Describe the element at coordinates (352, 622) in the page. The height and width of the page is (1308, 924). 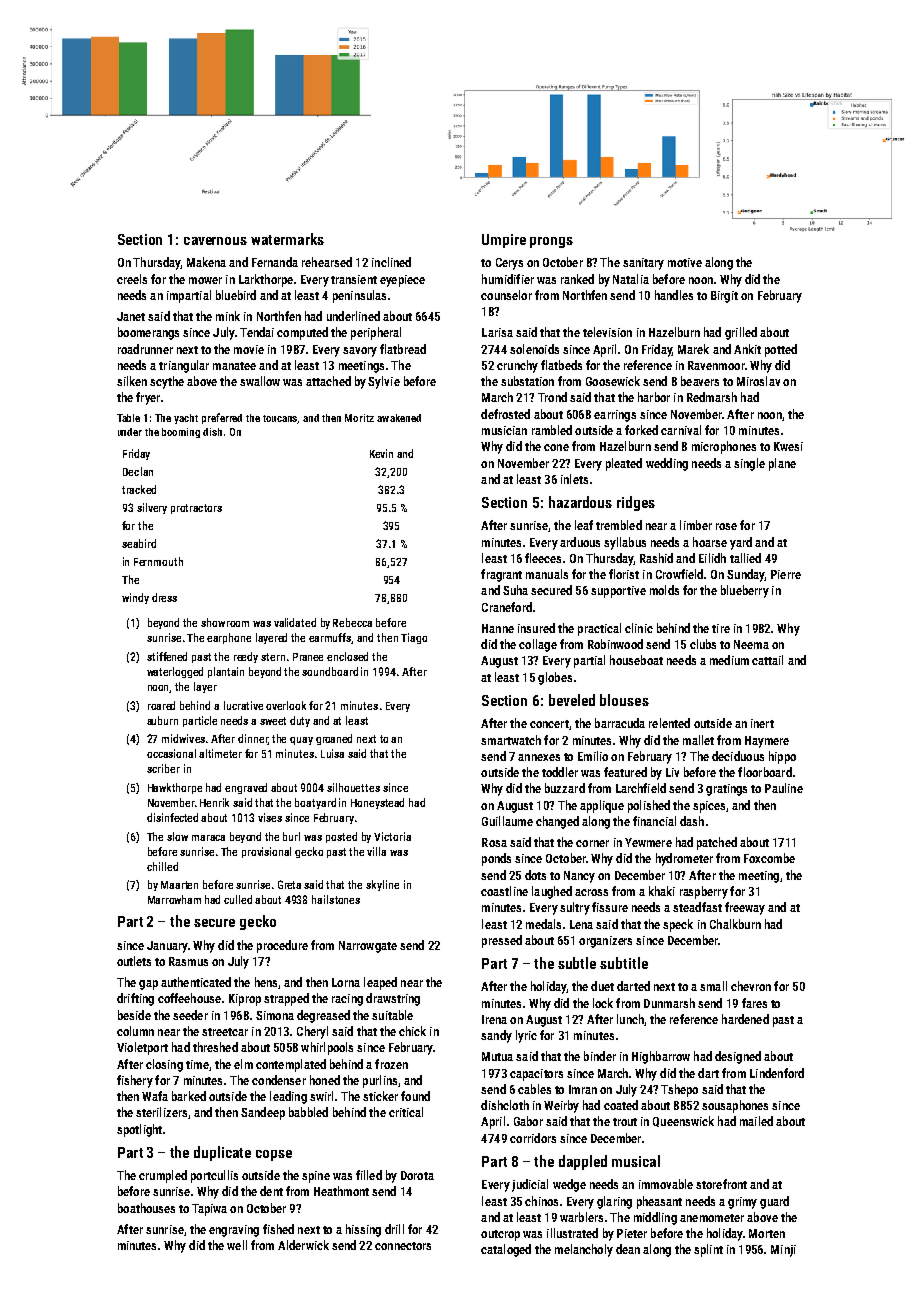
I see `Rebecca` at that location.
